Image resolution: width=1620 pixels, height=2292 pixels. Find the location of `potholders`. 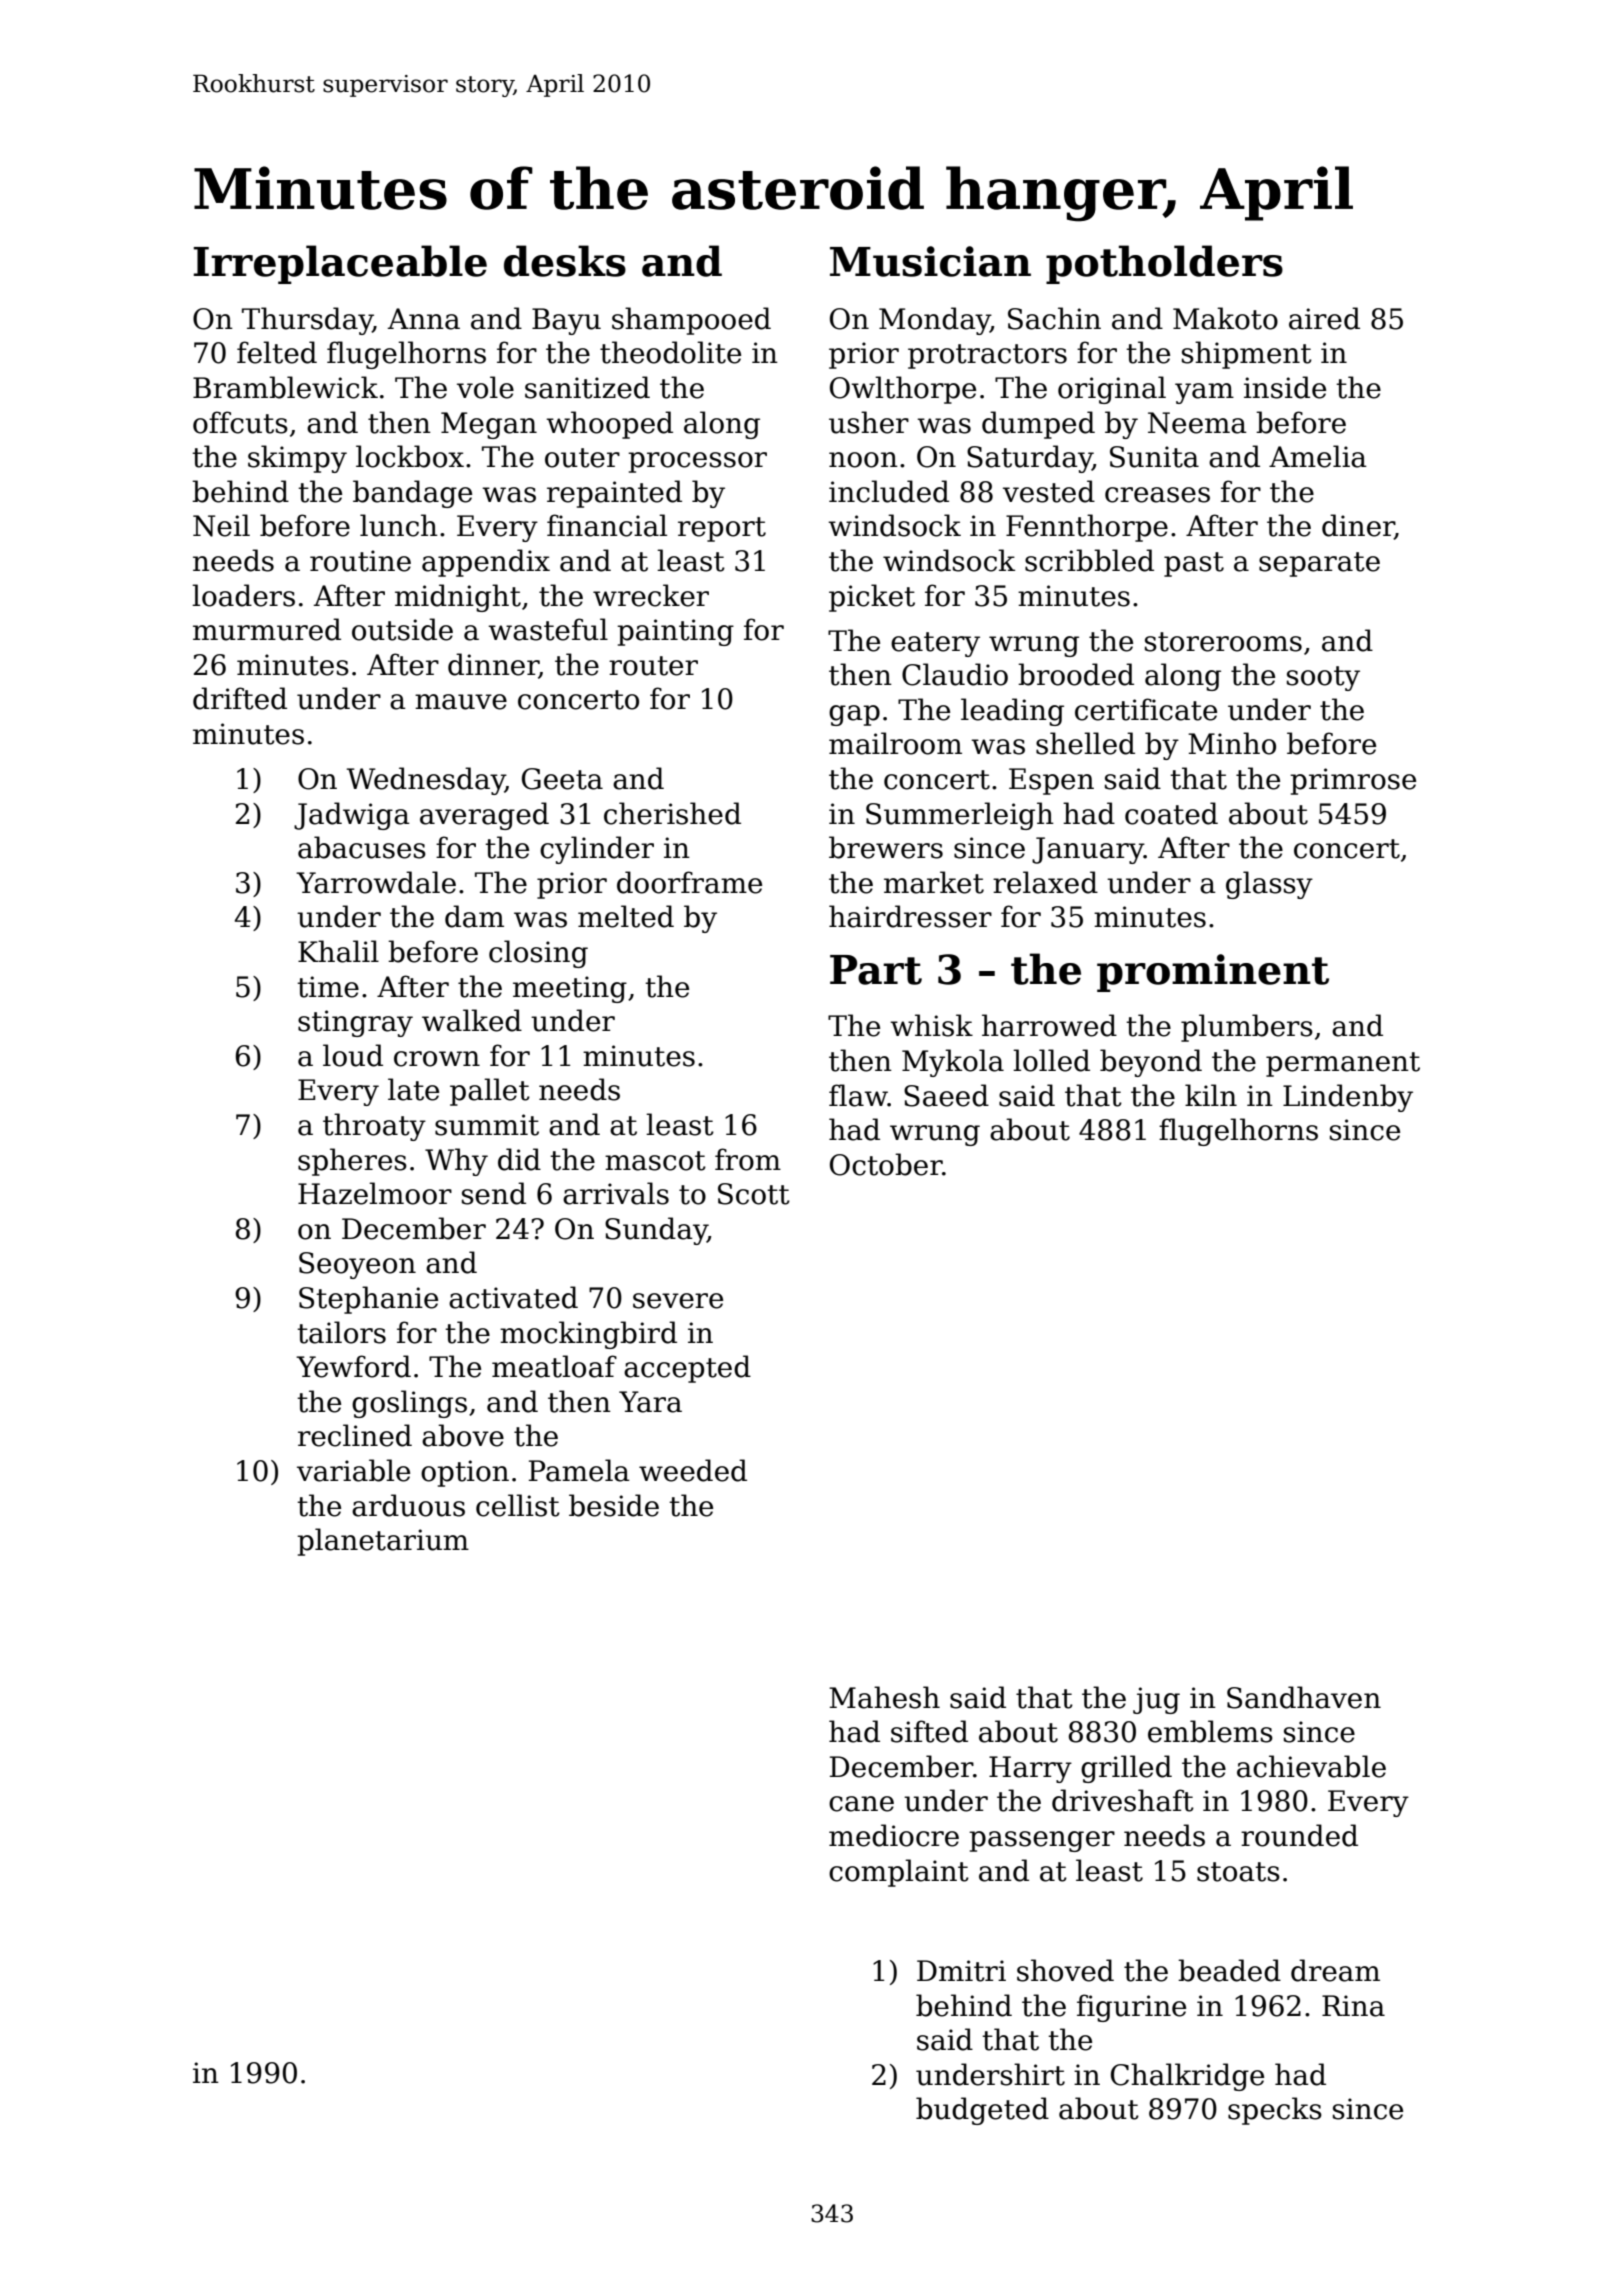

potholders is located at coordinates (1164, 264).
